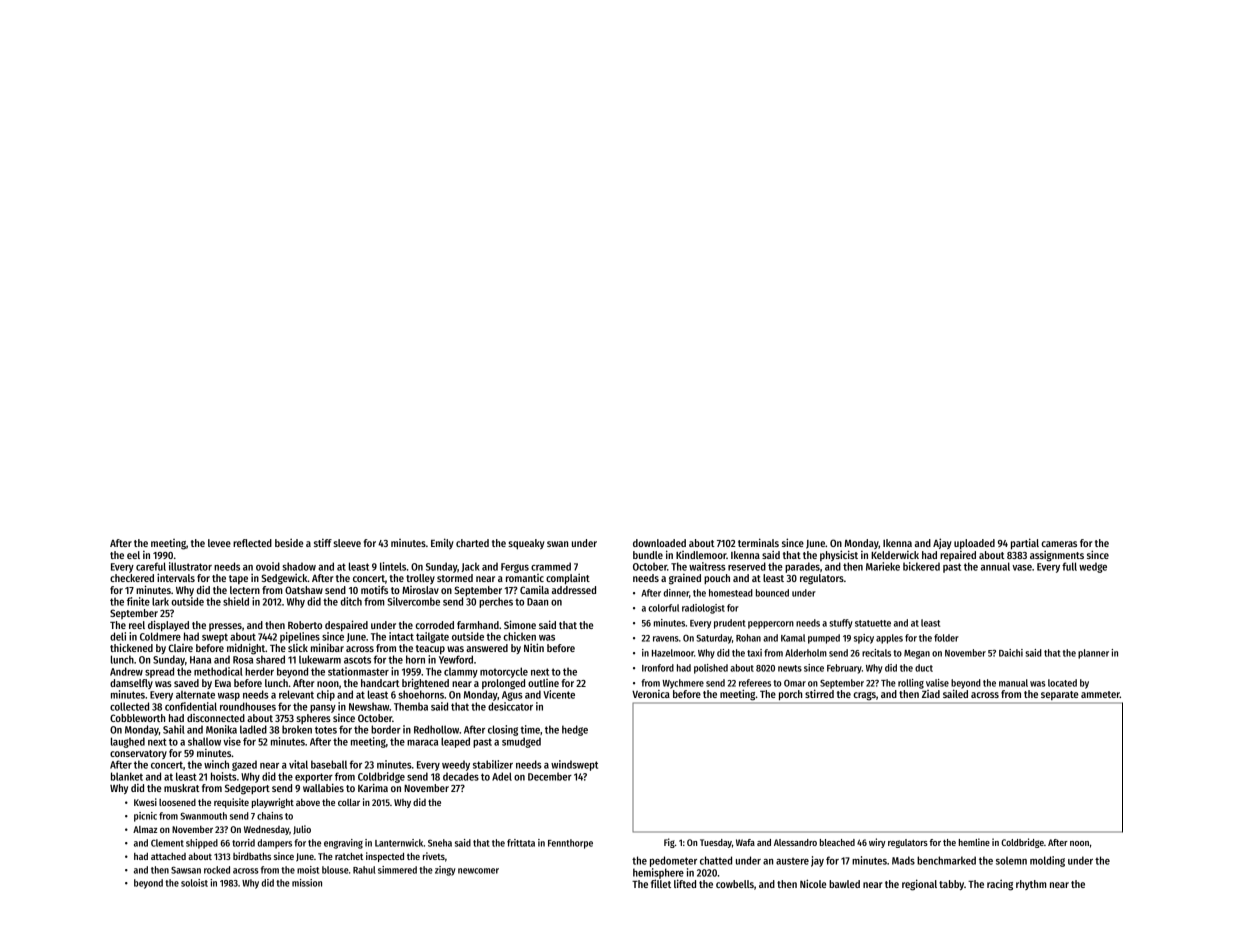  Describe the element at coordinates (745, 842) in the screenshot. I see `Wafa` at that location.
